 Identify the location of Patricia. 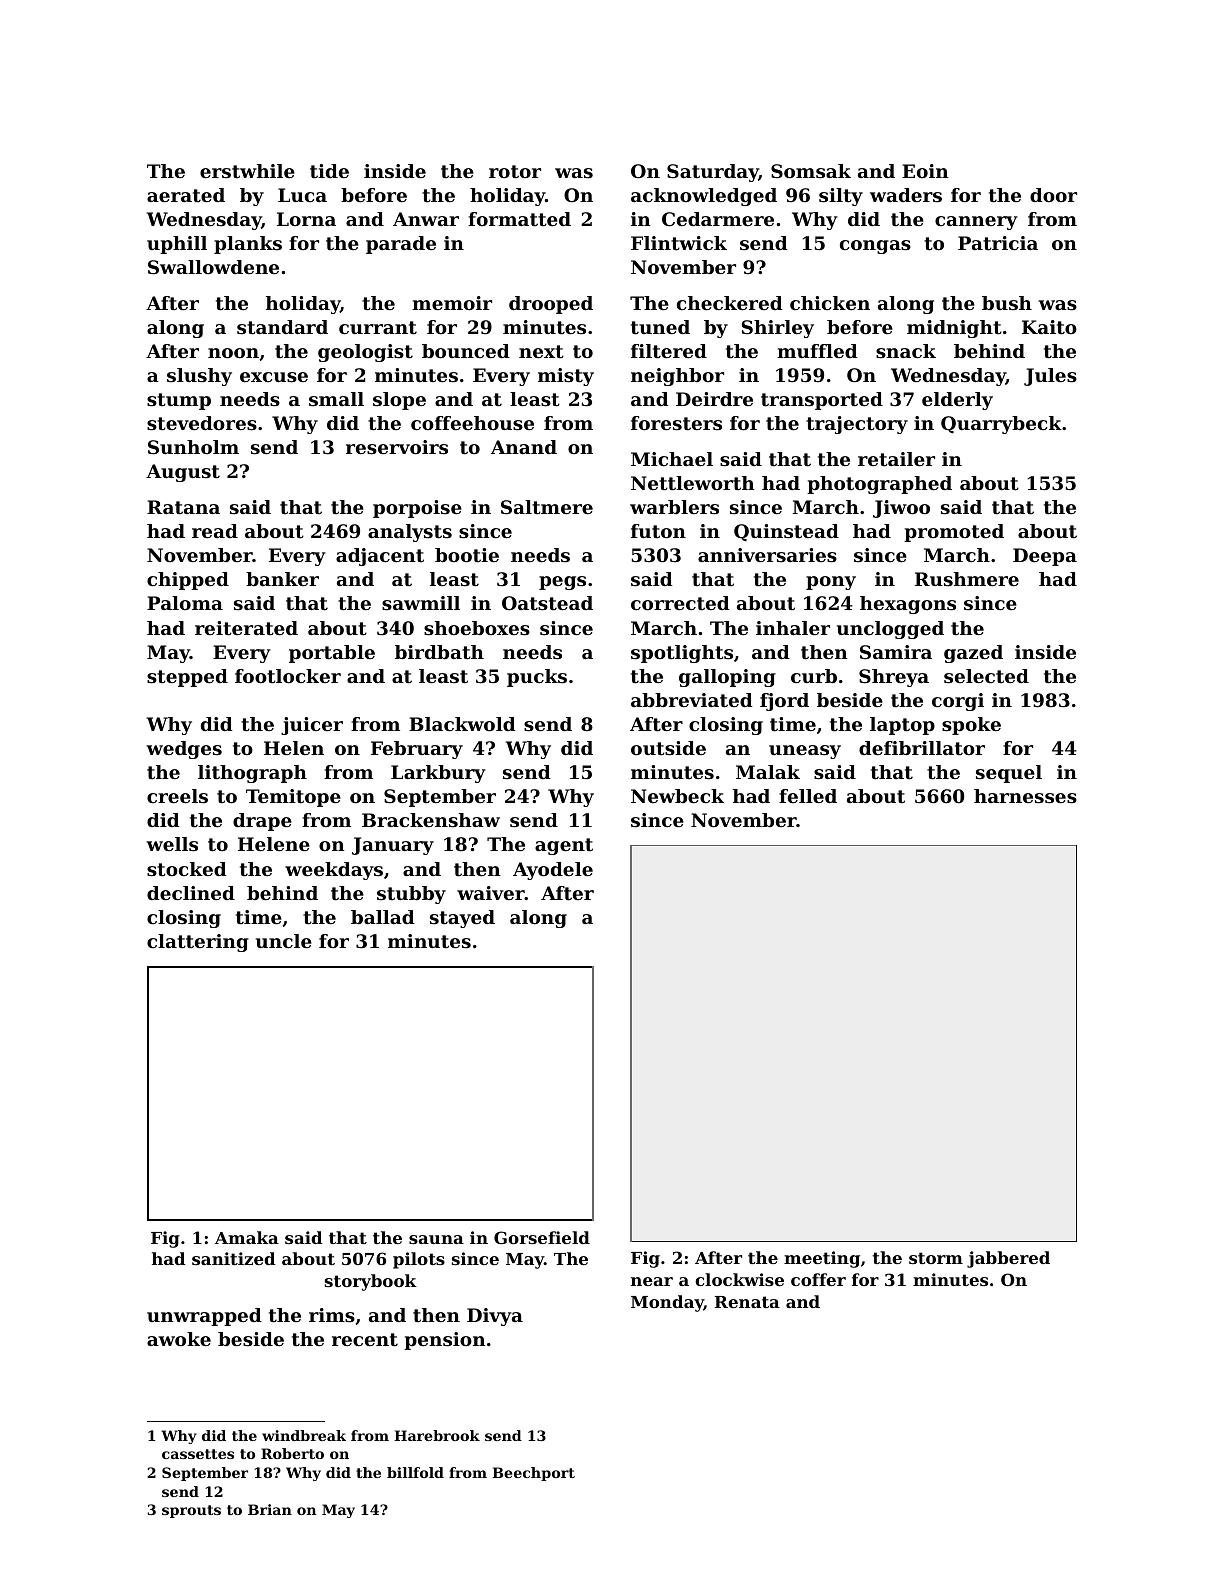
(998, 243).
